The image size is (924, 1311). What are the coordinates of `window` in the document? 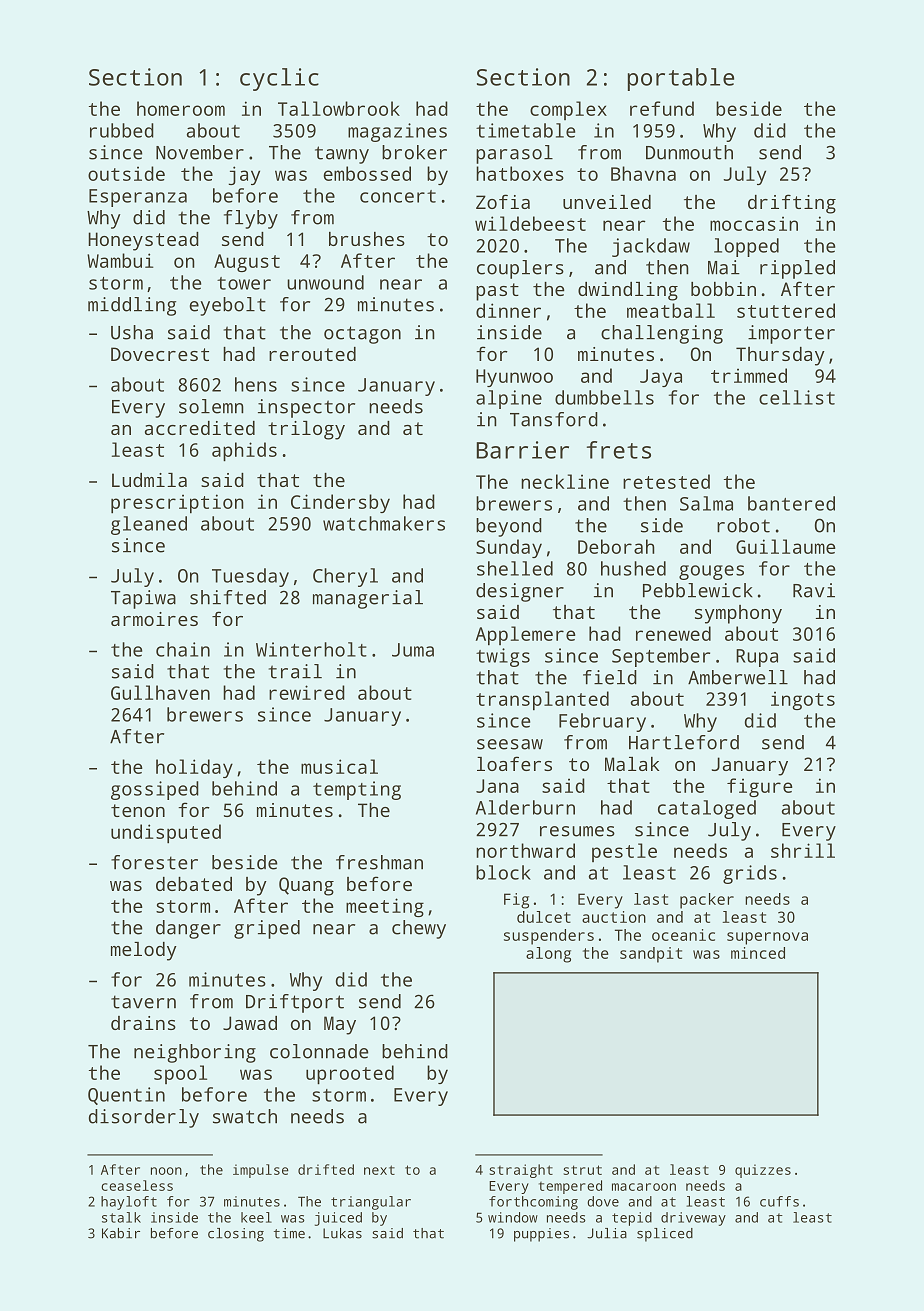 It's located at (513, 1217).
